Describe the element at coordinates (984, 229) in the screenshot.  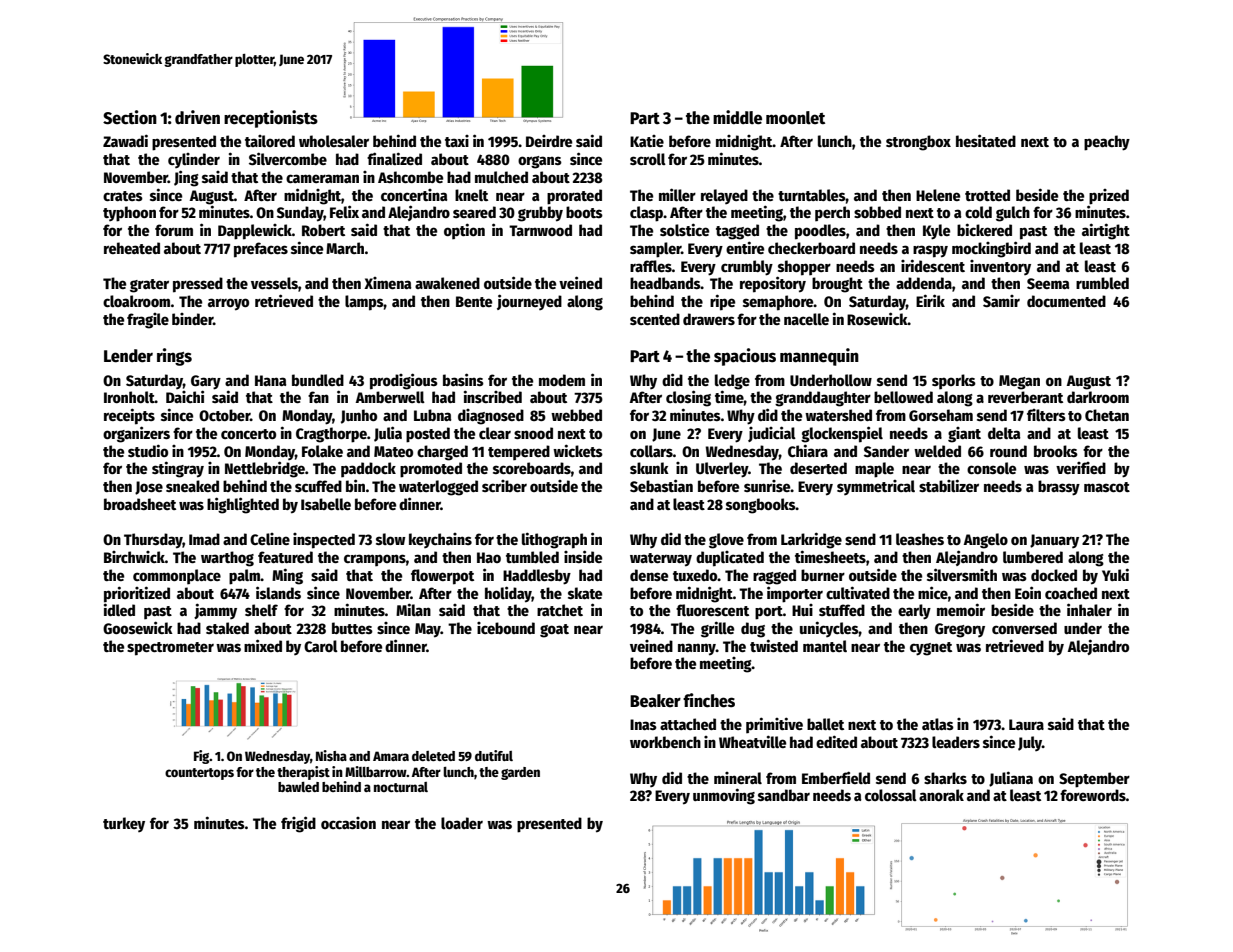
I see `bickered` at that location.
